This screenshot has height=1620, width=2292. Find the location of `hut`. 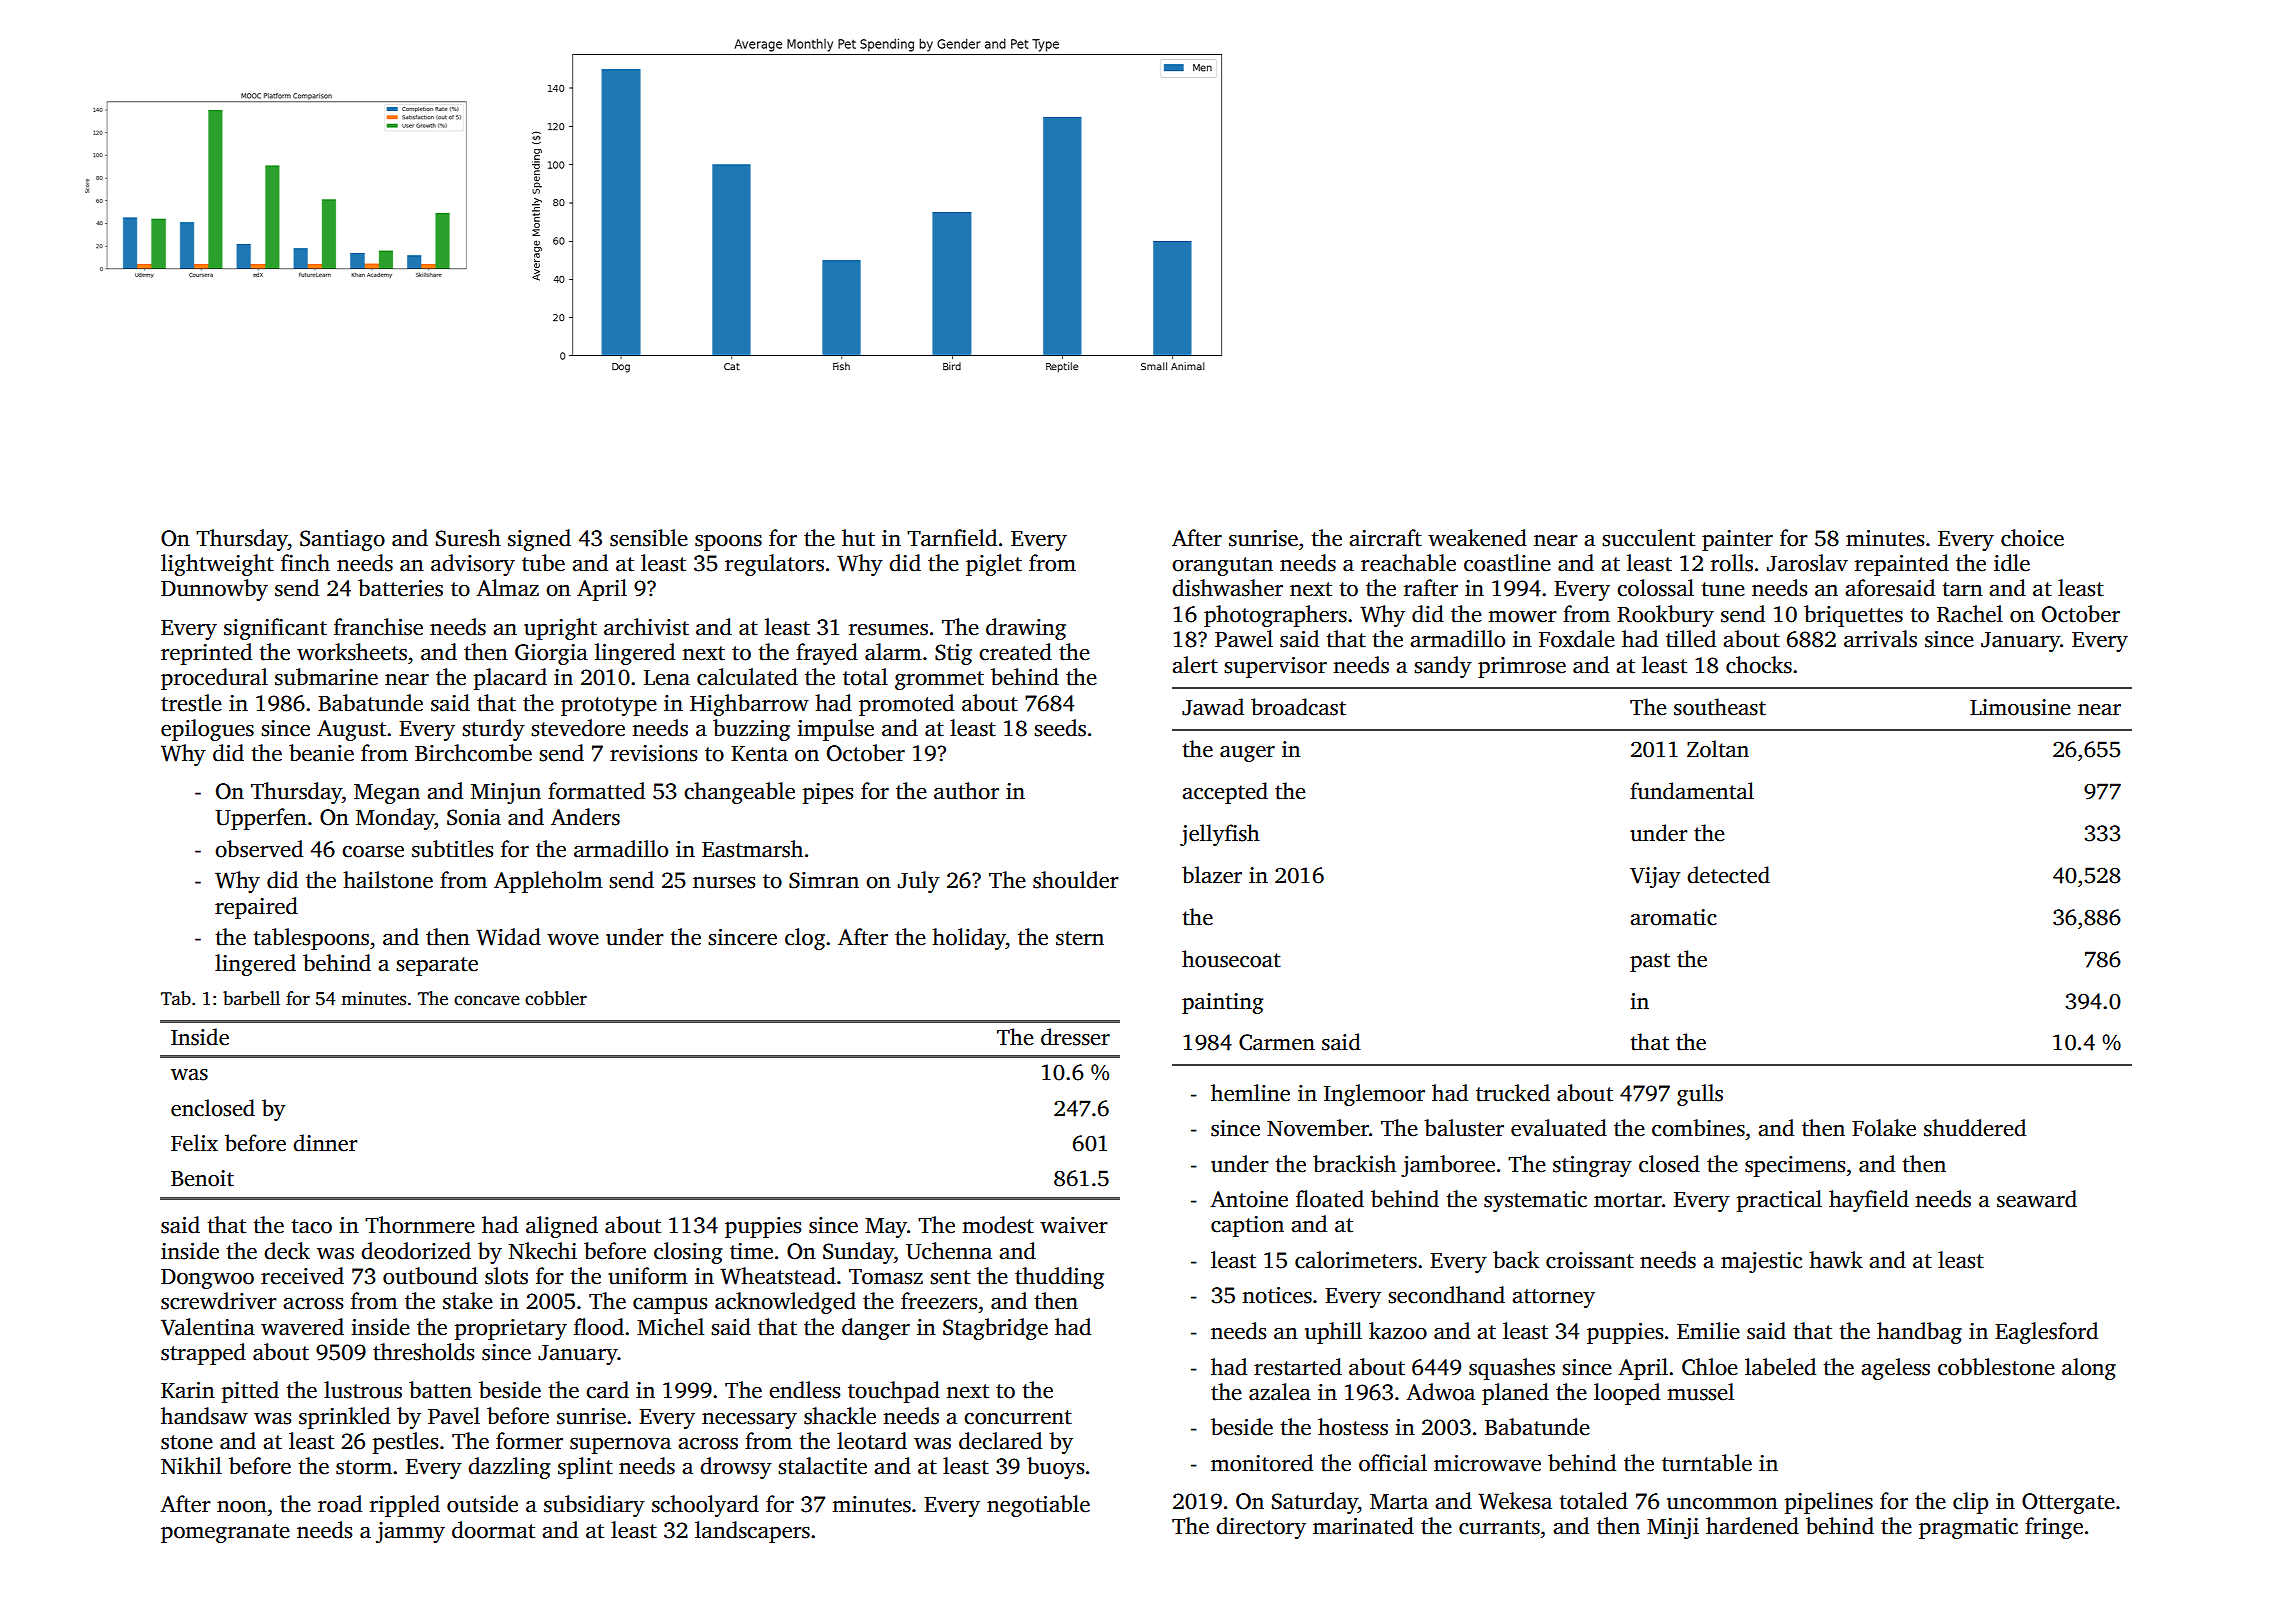

hut is located at coordinates (858, 538).
